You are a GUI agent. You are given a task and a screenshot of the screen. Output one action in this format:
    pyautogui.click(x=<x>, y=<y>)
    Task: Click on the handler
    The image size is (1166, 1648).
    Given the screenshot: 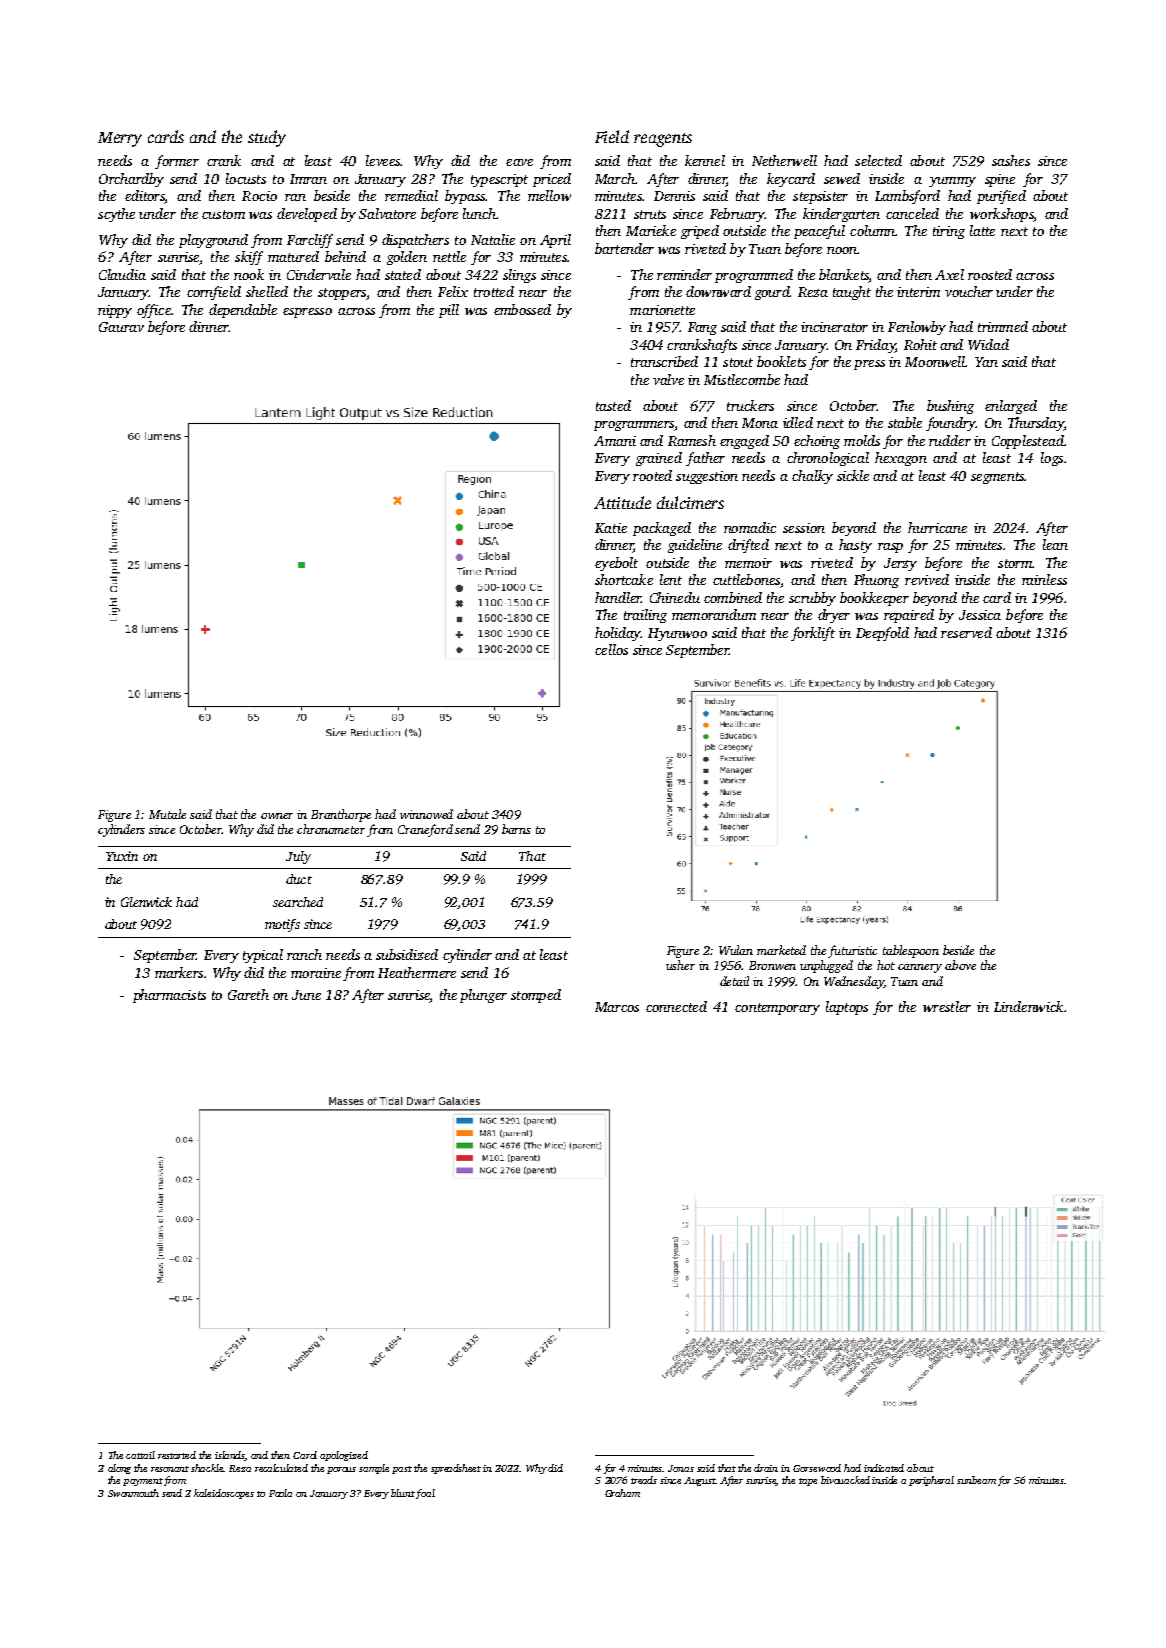 What is the action you would take?
    pyautogui.click(x=618, y=597)
